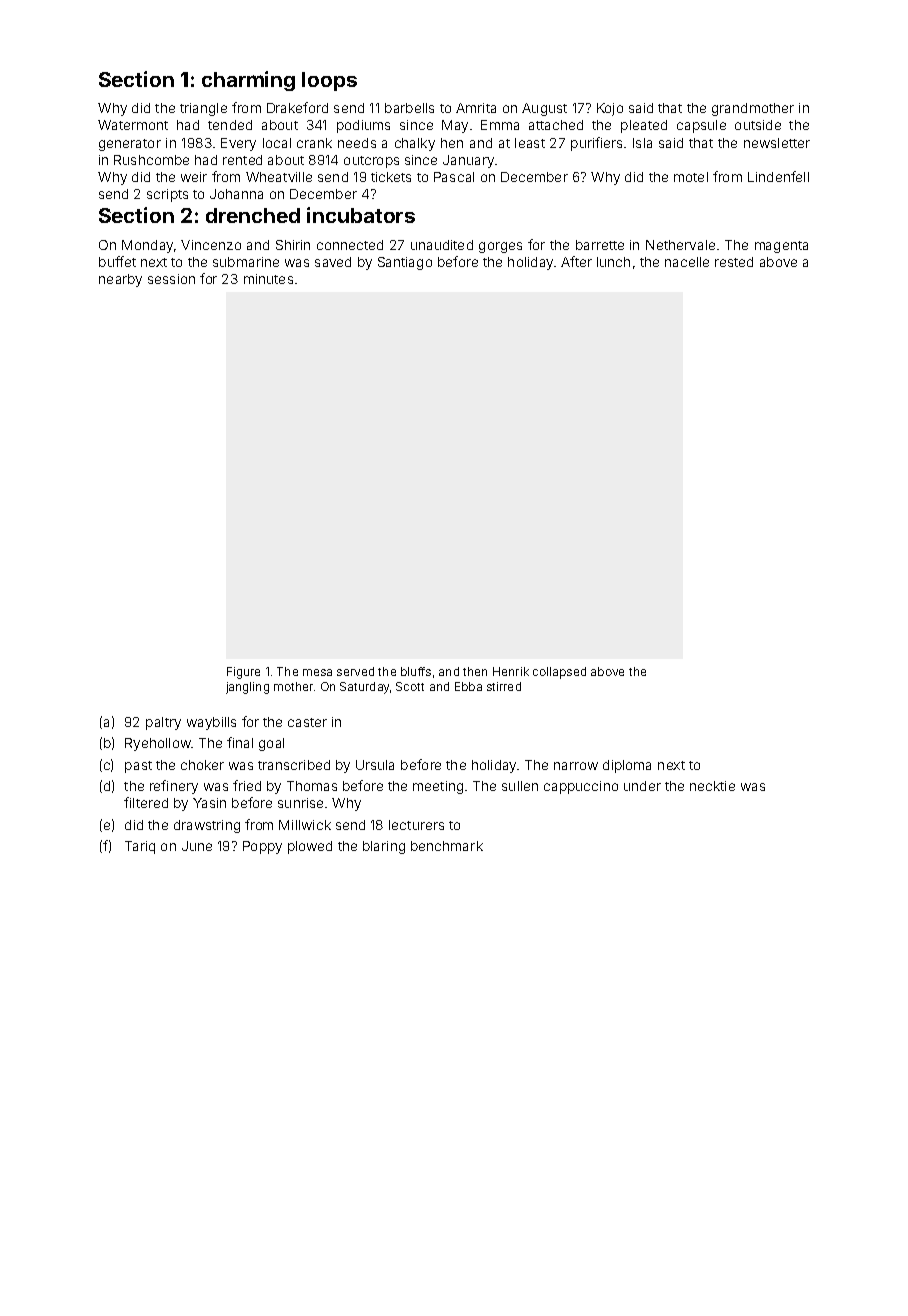  I want to click on served, so click(355, 671).
